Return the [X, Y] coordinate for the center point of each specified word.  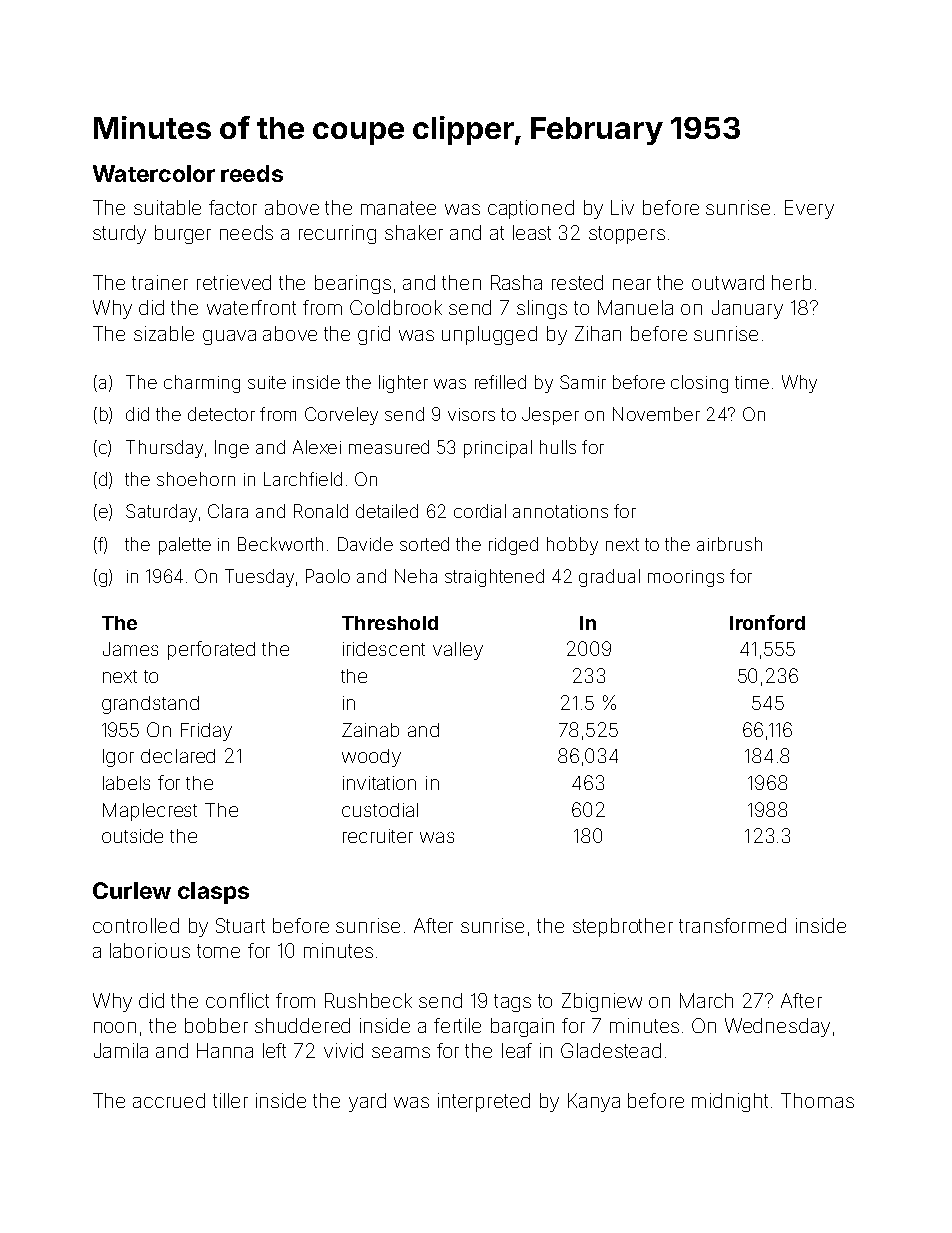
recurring [337, 234]
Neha [416, 576]
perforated [211, 650]
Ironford [767, 622]
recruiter [378, 836]
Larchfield [303, 479]
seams [401, 1052]
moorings [686, 578]
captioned [531, 209]
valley [458, 651]
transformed [732, 925]
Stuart [240, 925]
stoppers [627, 235]
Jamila [121, 1050]
